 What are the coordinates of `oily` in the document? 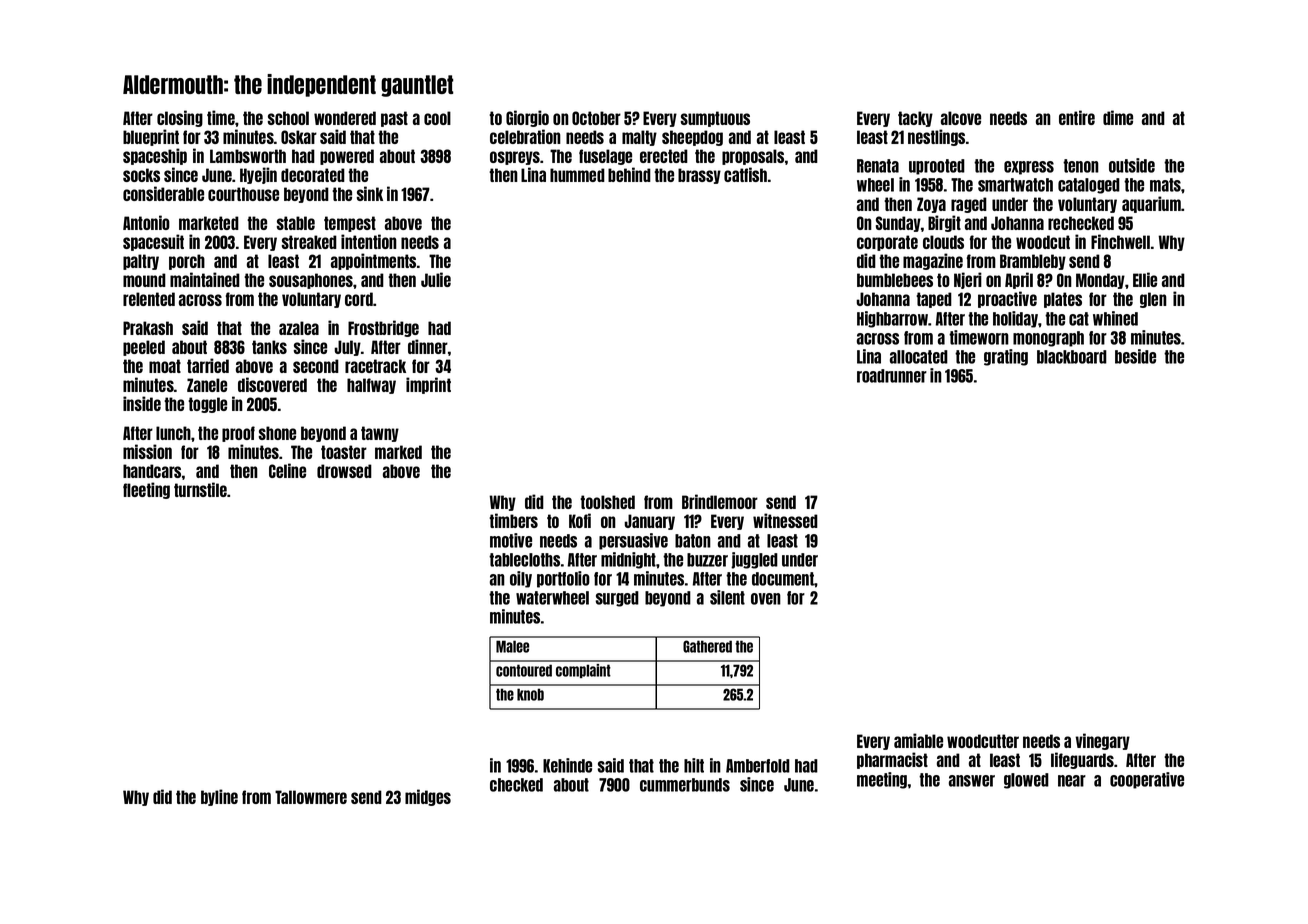 It's located at (521, 579).
